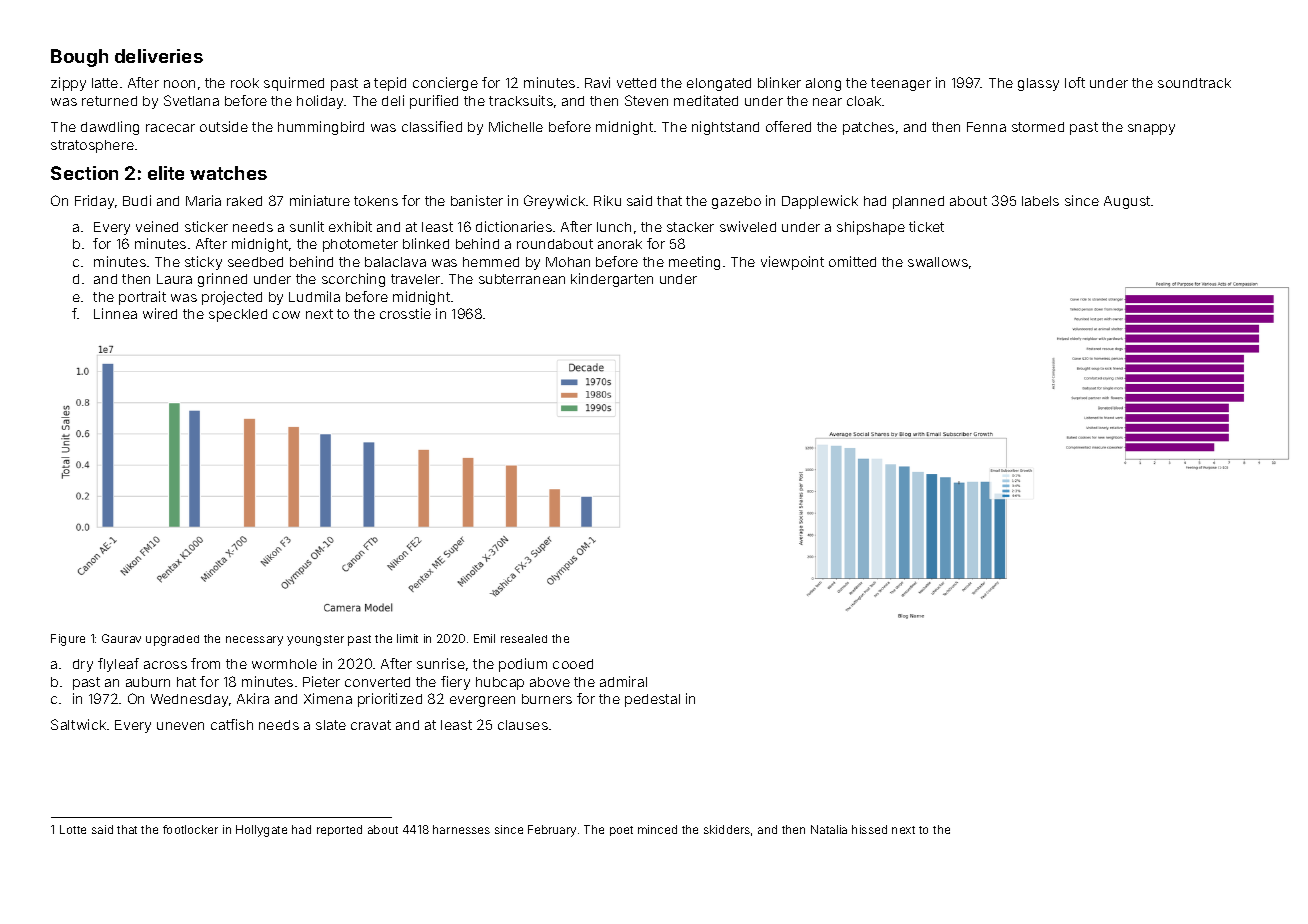  What do you see at coordinates (92, 146) in the screenshot?
I see `stratosphere` at bounding box center [92, 146].
